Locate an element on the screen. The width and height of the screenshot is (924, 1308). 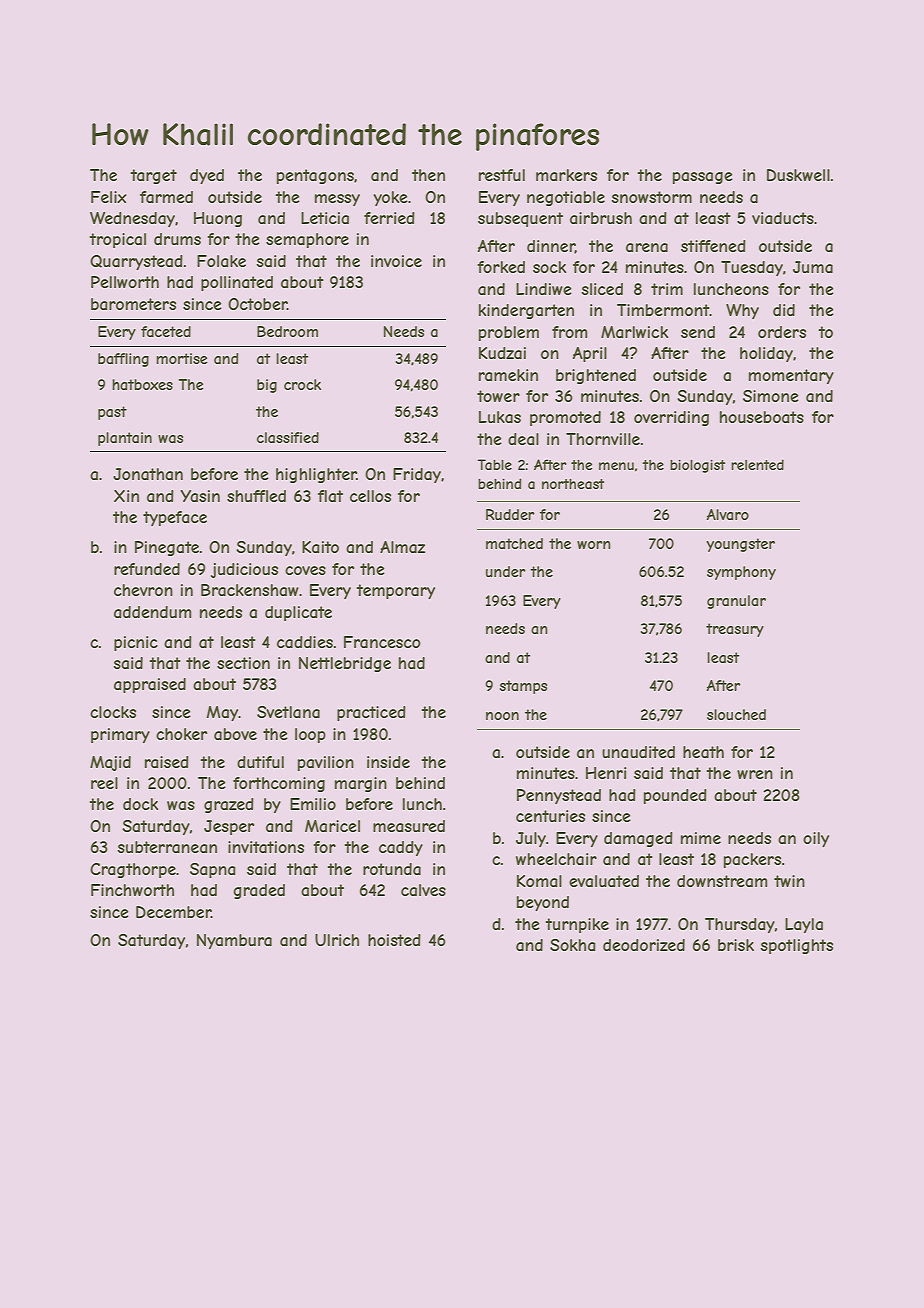
target is located at coordinates (154, 176).
